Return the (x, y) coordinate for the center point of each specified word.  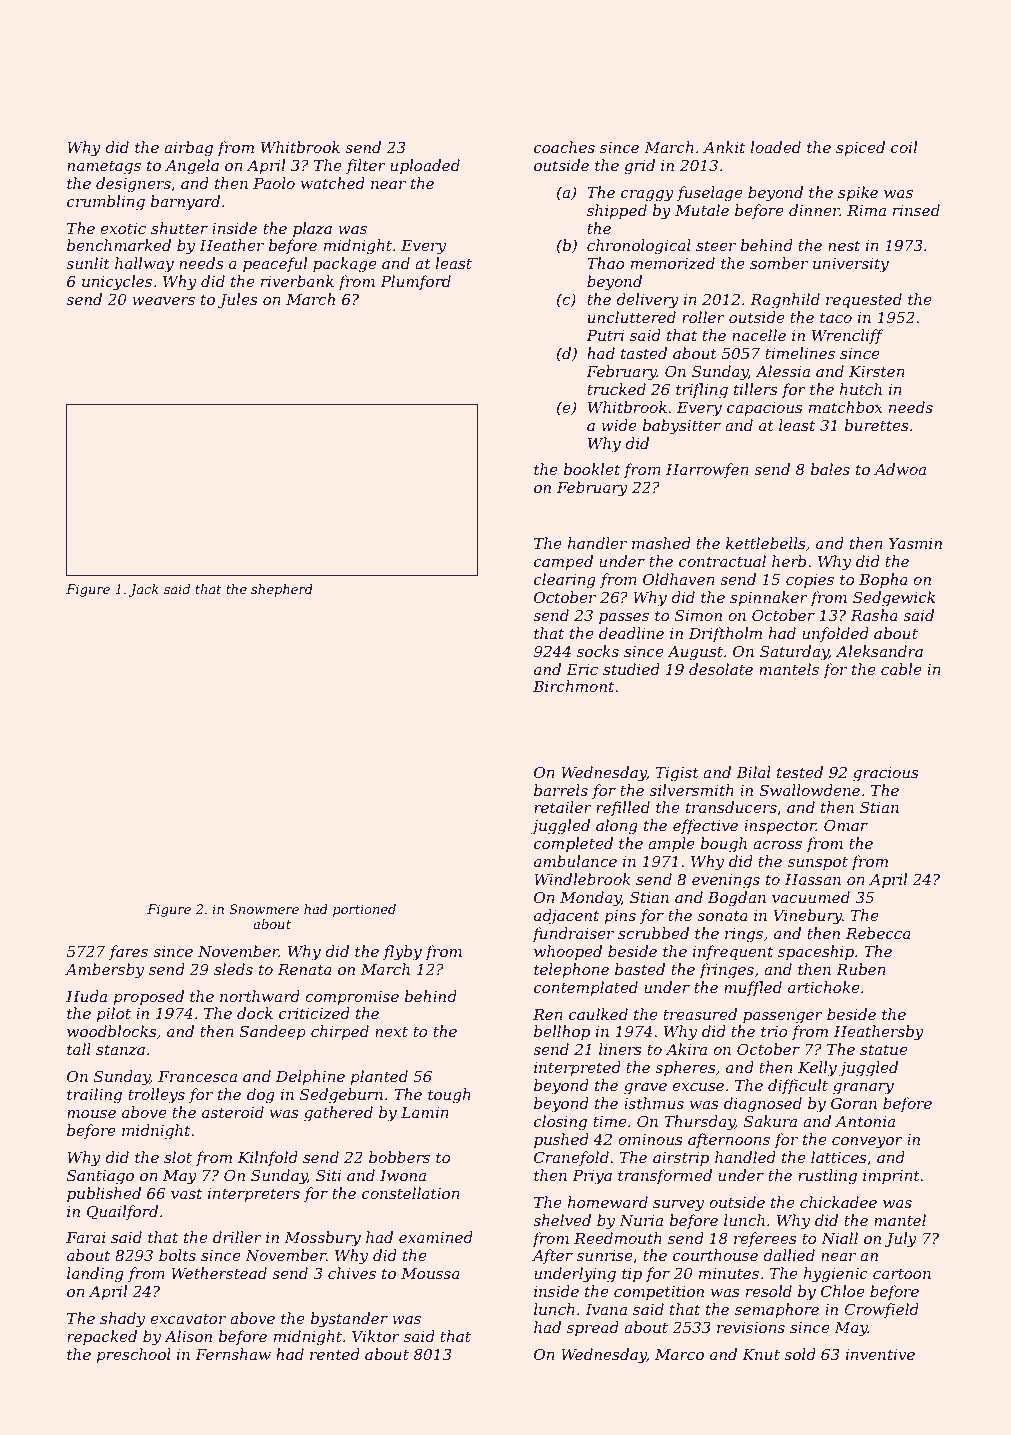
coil (904, 147)
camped (563, 562)
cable (901, 669)
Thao (606, 263)
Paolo (274, 183)
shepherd (282, 590)
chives (352, 1273)
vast (186, 1193)
